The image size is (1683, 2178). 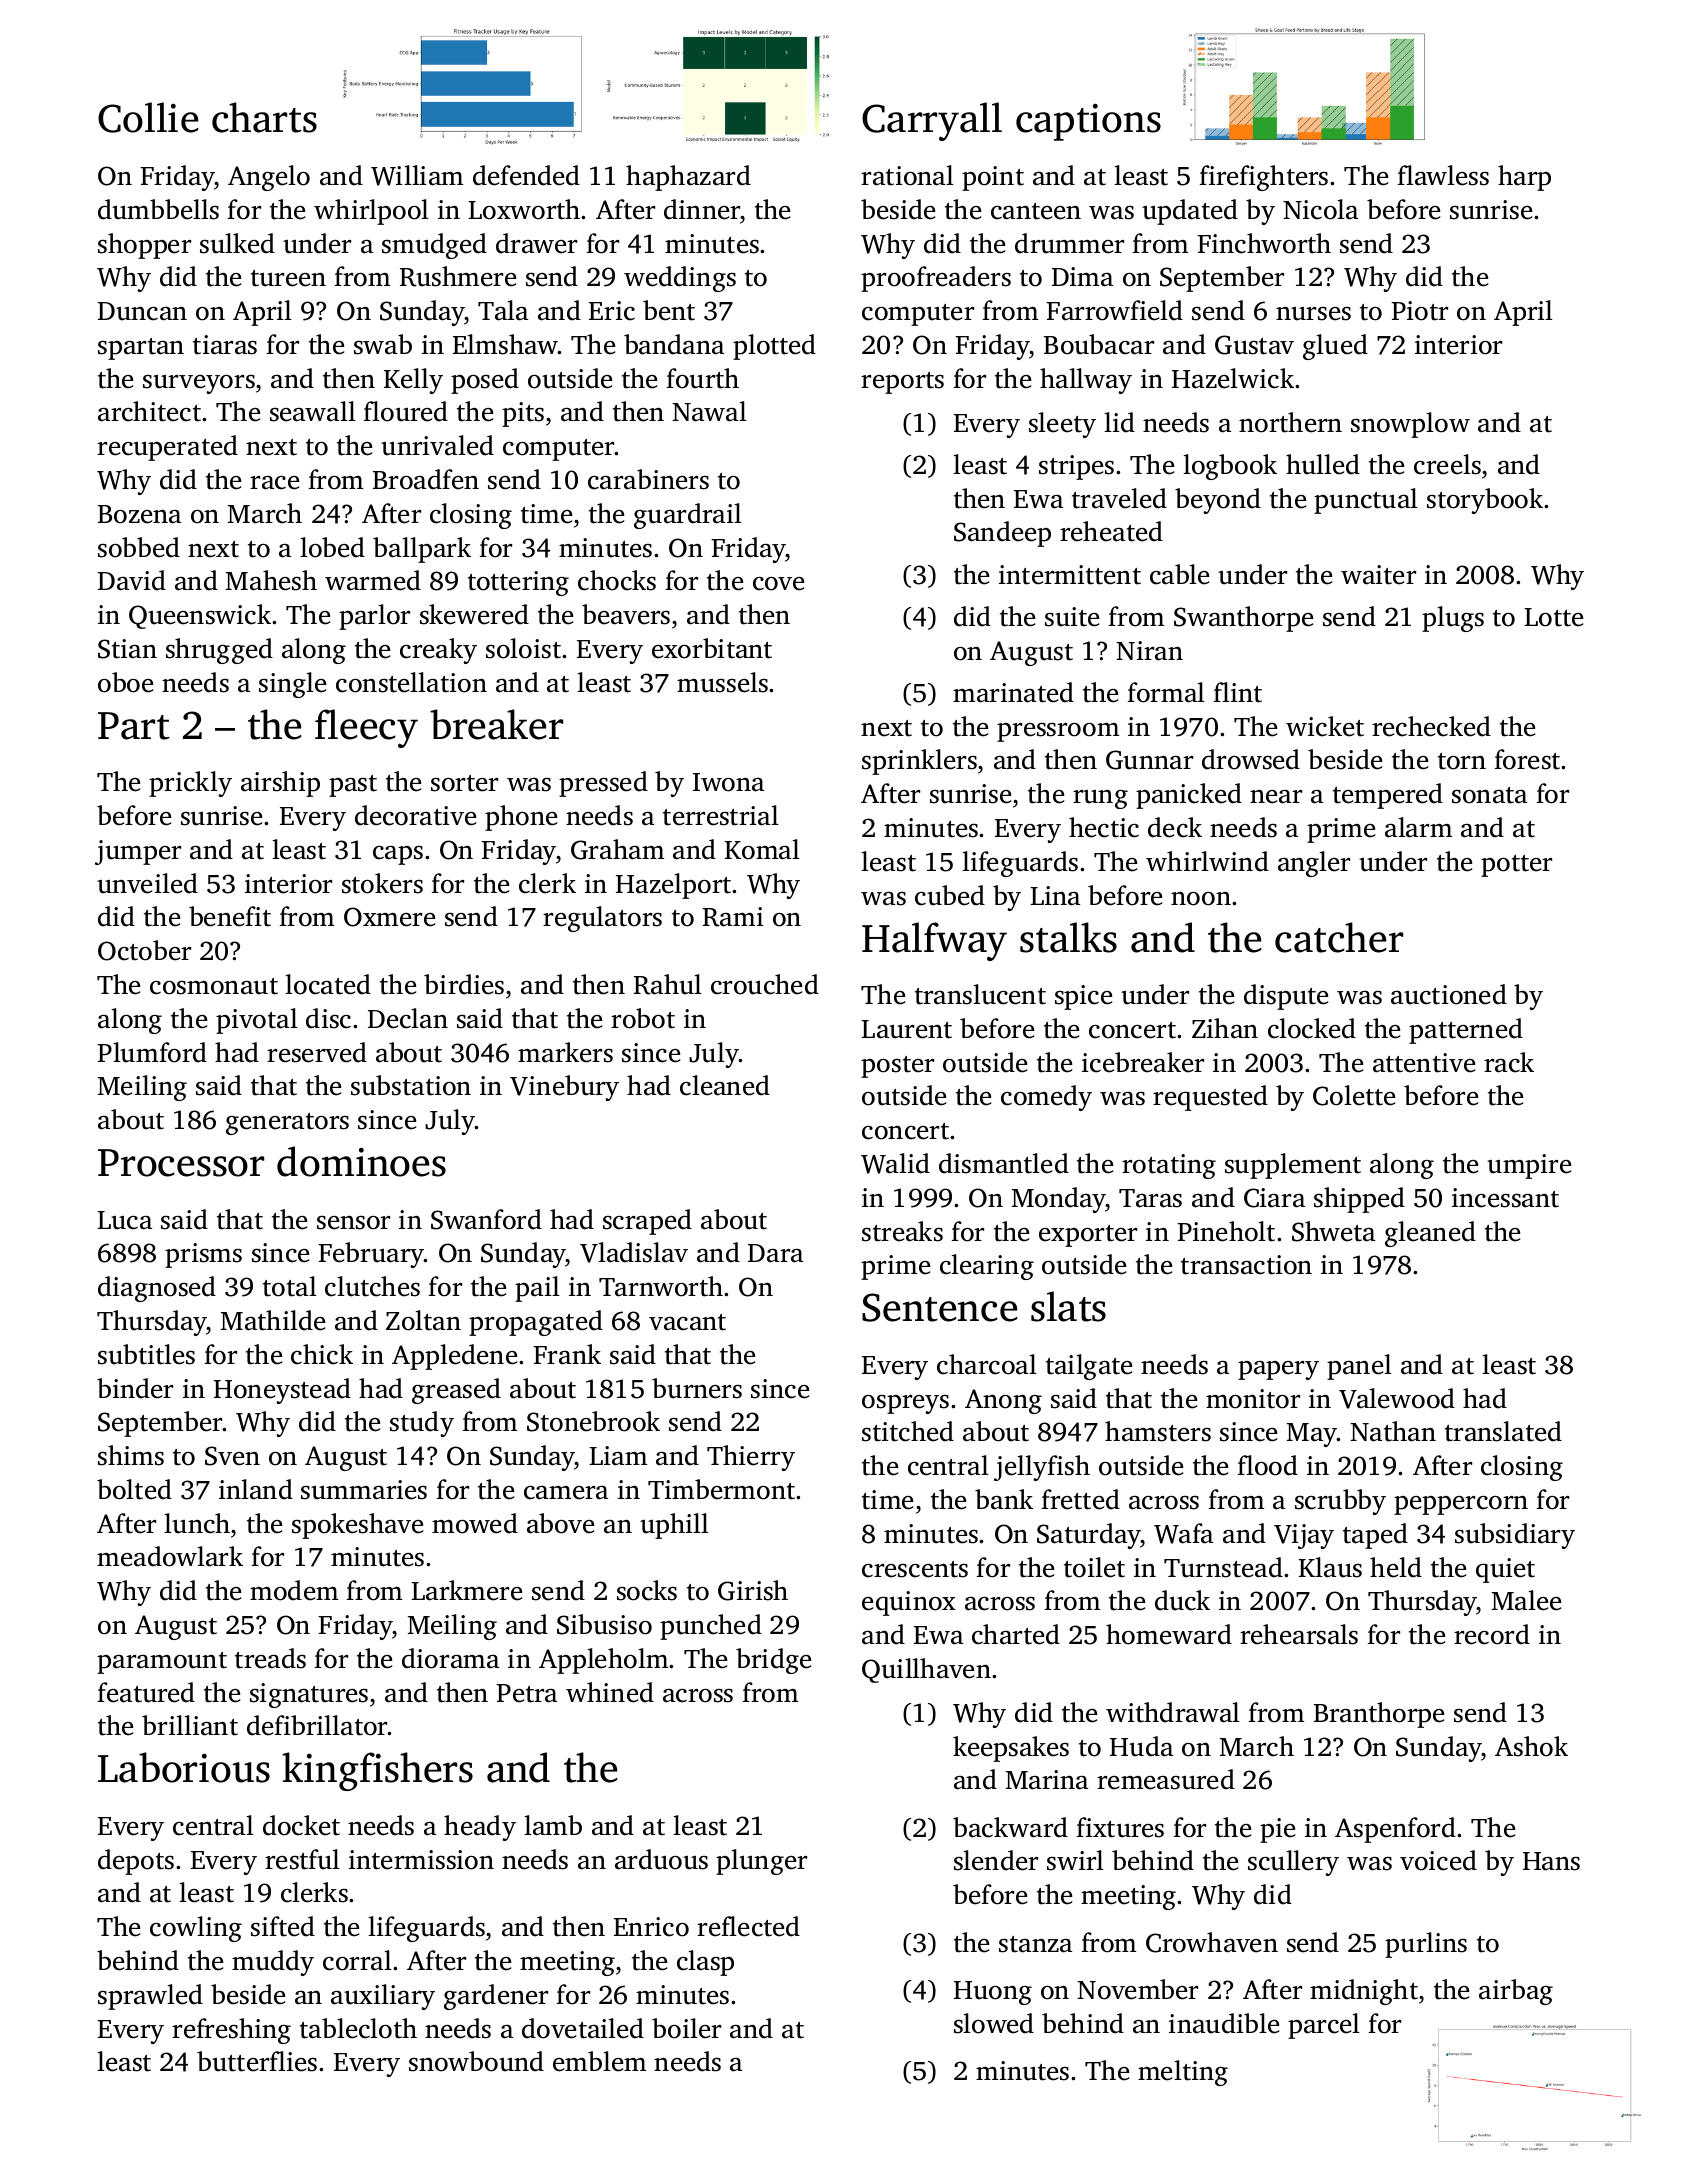 I want to click on Carryall, so click(x=932, y=121).
